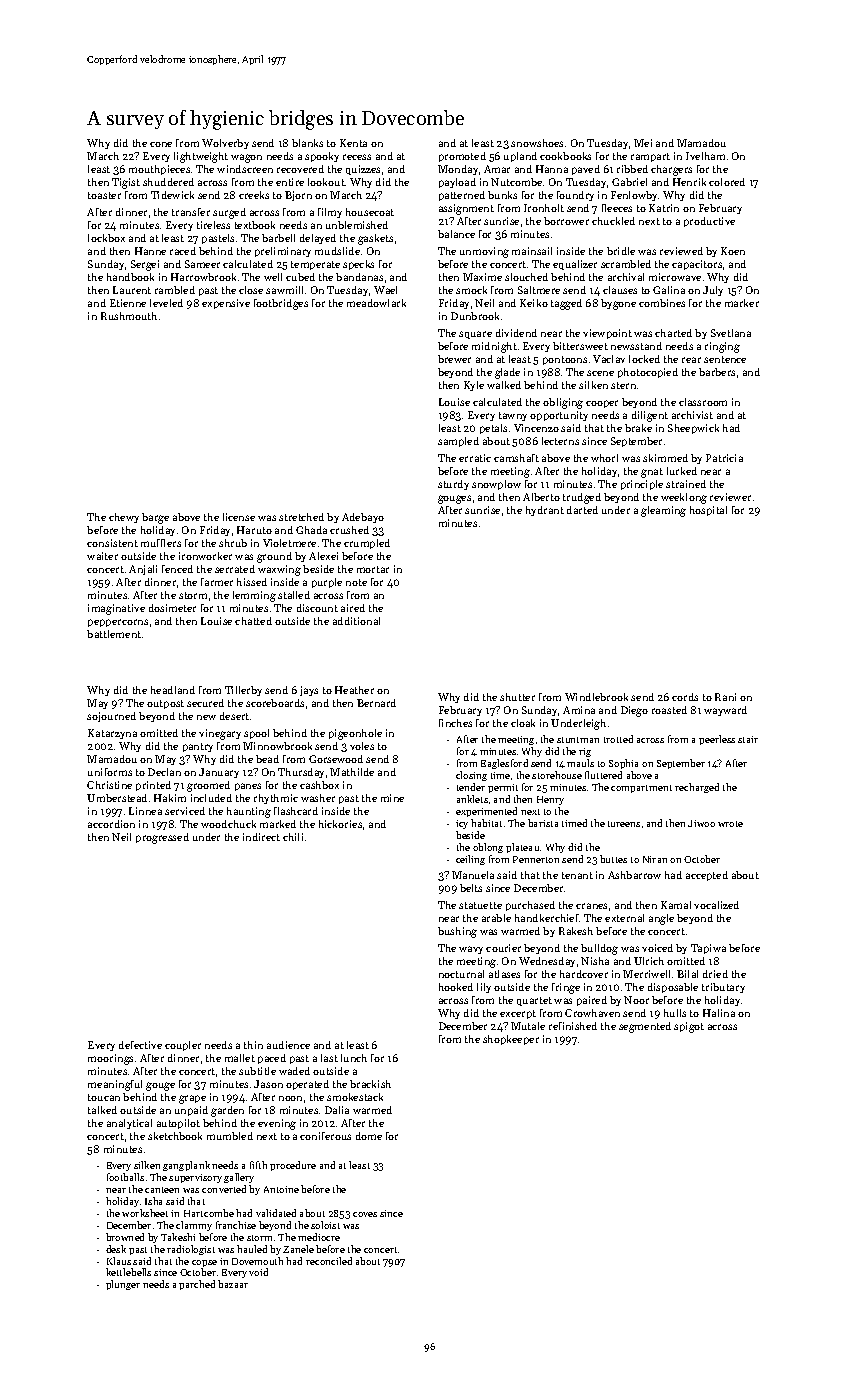  What do you see at coordinates (566, 221) in the page?
I see `borrower` at bounding box center [566, 221].
